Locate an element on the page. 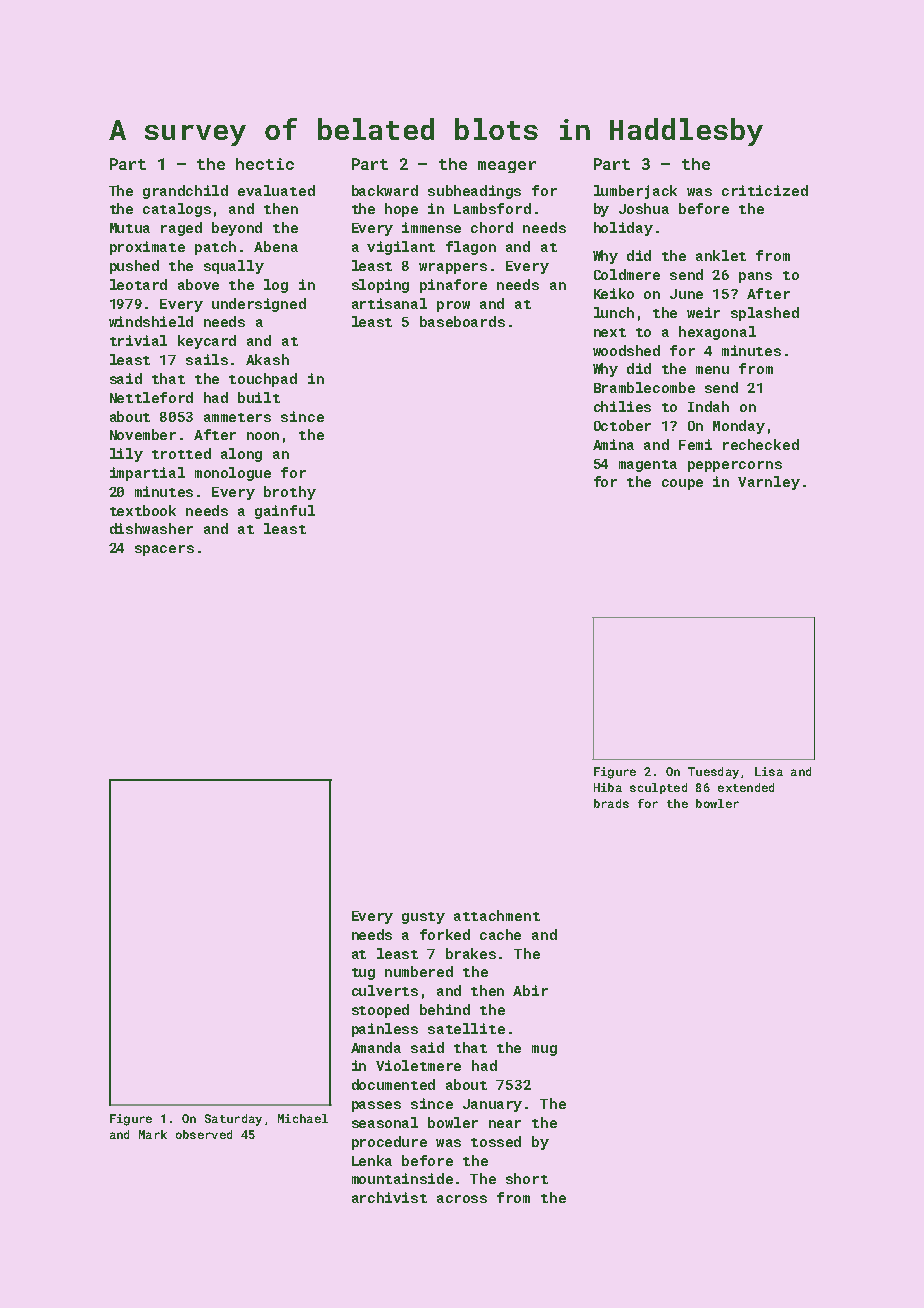 The width and height of the document is (924, 1308). gainful is located at coordinates (285, 512).
